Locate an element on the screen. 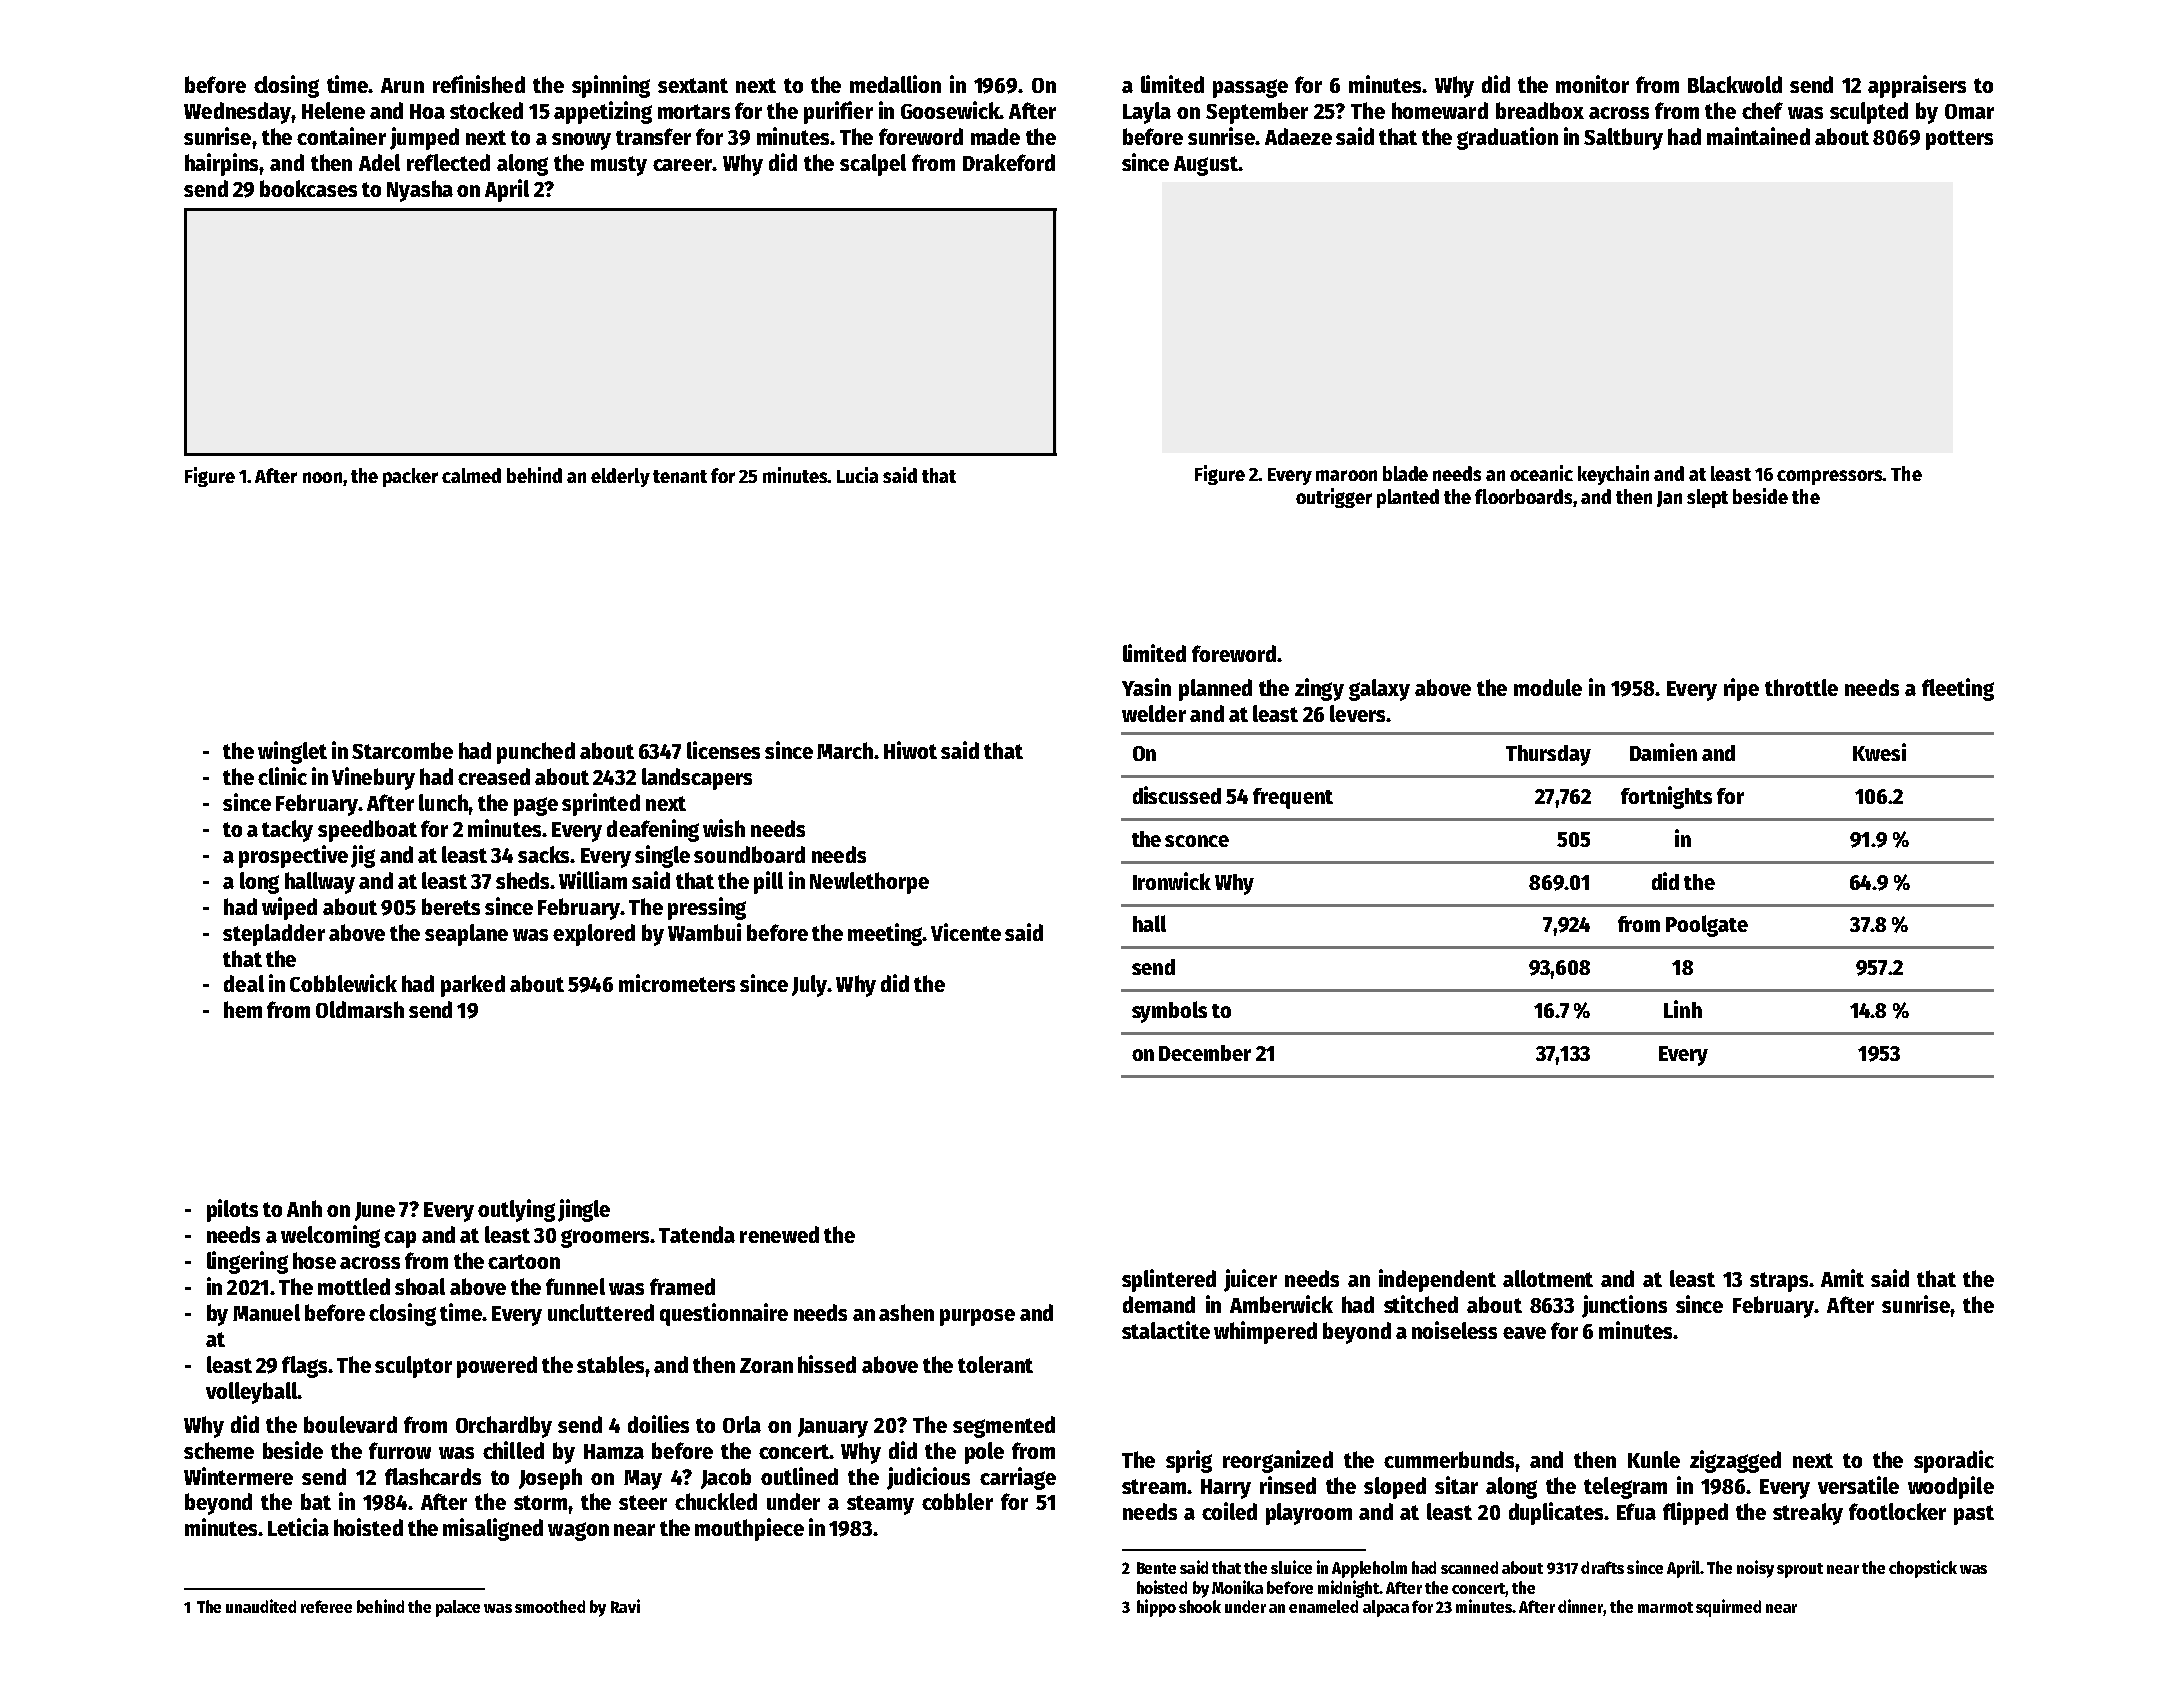  appraisers is located at coordinates (1917, 86).
